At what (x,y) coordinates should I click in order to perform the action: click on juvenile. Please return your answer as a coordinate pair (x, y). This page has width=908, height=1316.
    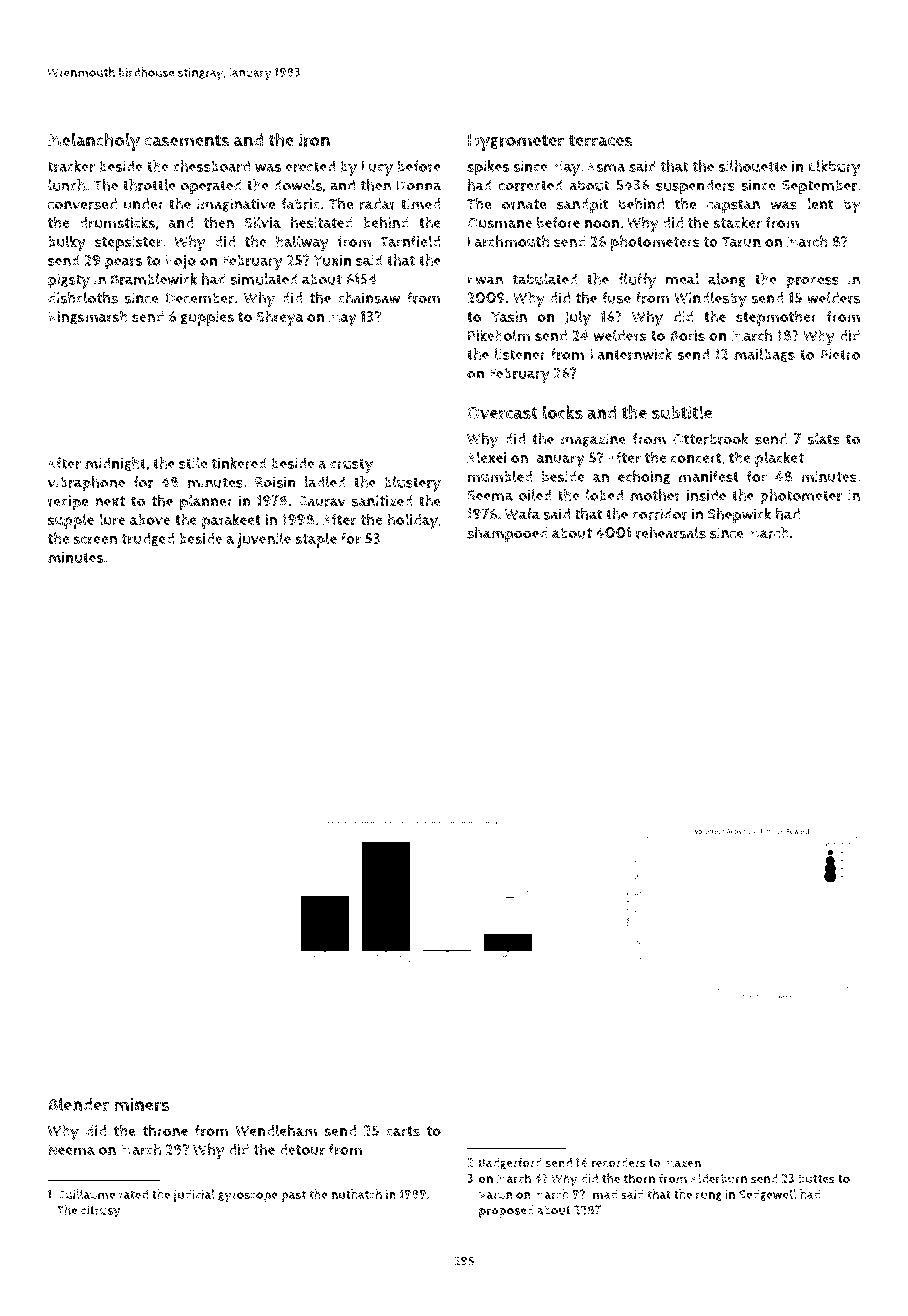
    Looking at the image, I should click on (264, 540).
